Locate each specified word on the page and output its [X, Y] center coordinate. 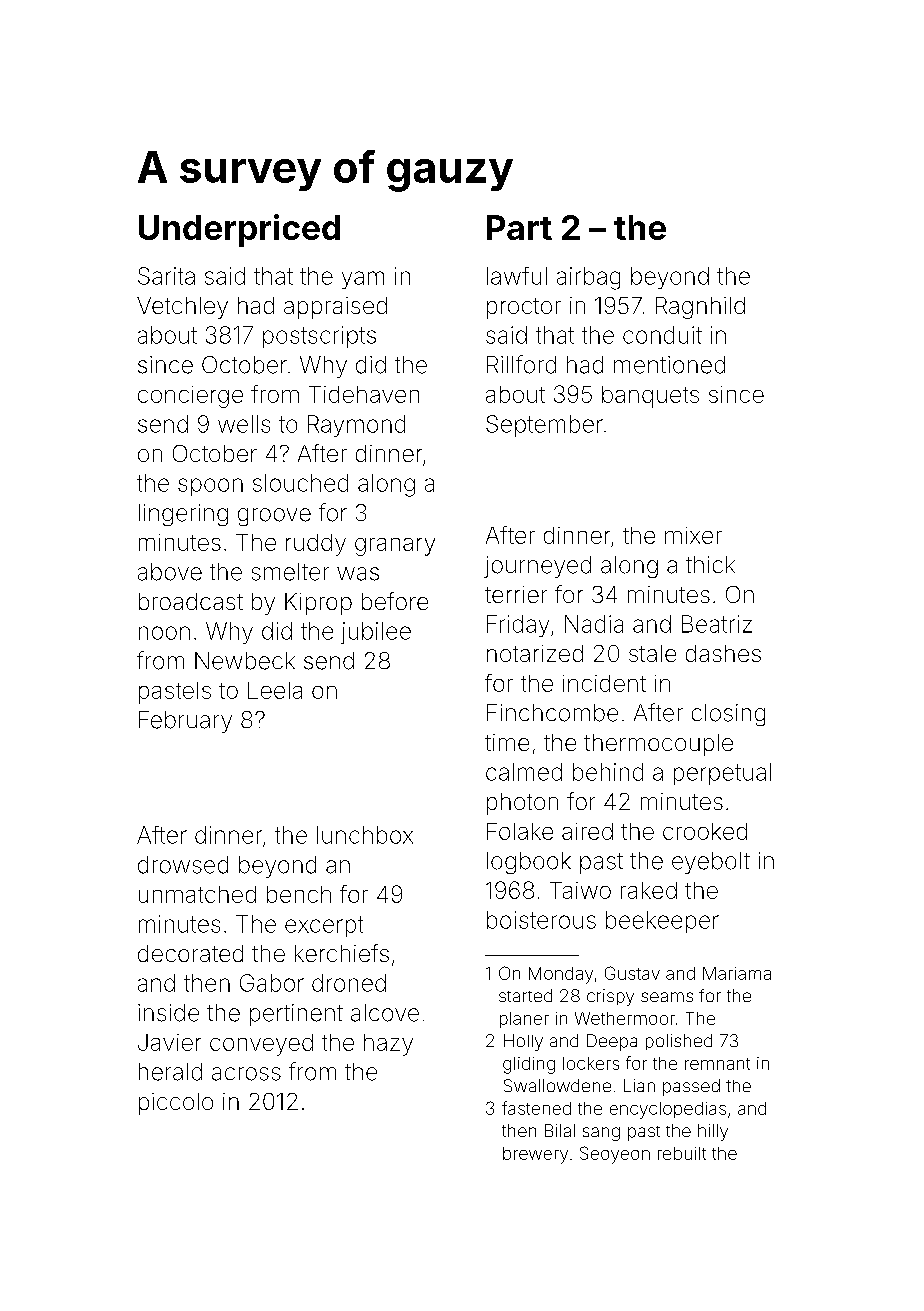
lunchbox [365, 835]
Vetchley [182, 308]
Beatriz [717, 624]
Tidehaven [364, 394]
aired [587, 831]
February [185, 722]
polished [679, 1042]
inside [168, 1013]
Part [519, 227]
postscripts [319, 337]
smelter [290, 572]
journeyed [537, 567]
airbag [588, 278]
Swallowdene [557, 1085]
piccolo [176, 1104]
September [544, 426]
